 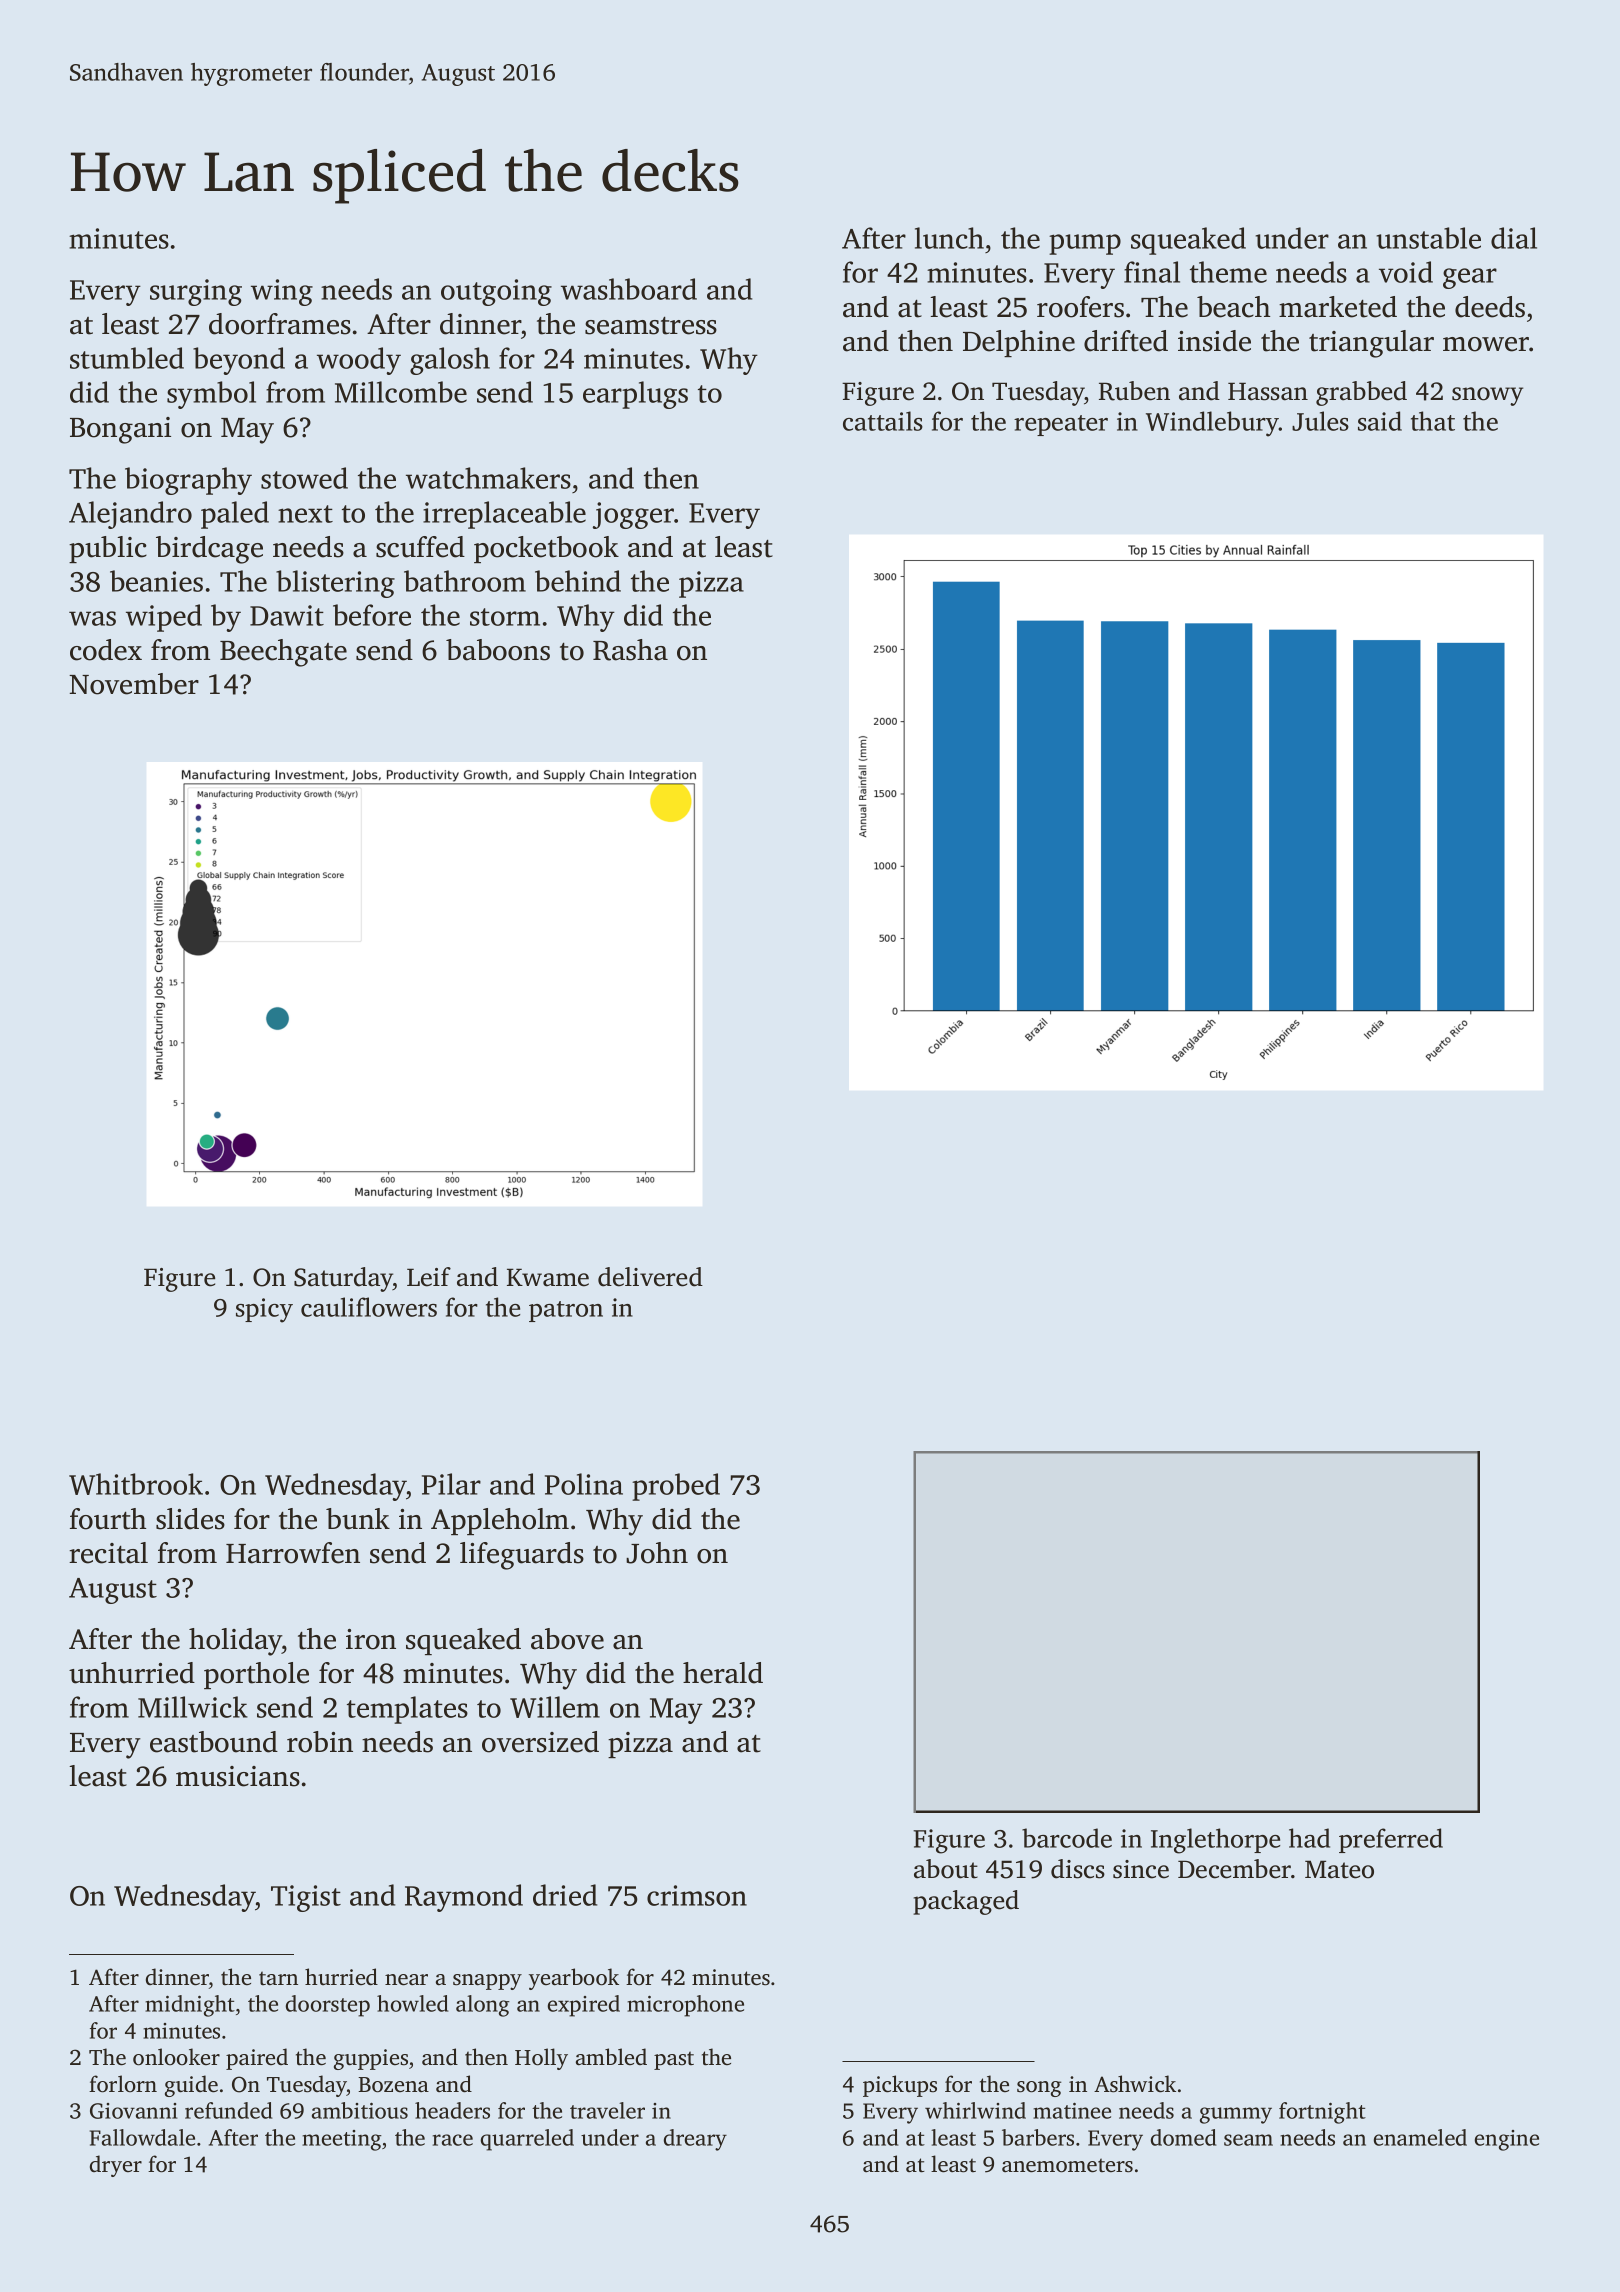 What do you see at coordinates (1215, 1841) in the screenshot?
I see `Inglethorpe` at bounding box center [1215, 1841].
